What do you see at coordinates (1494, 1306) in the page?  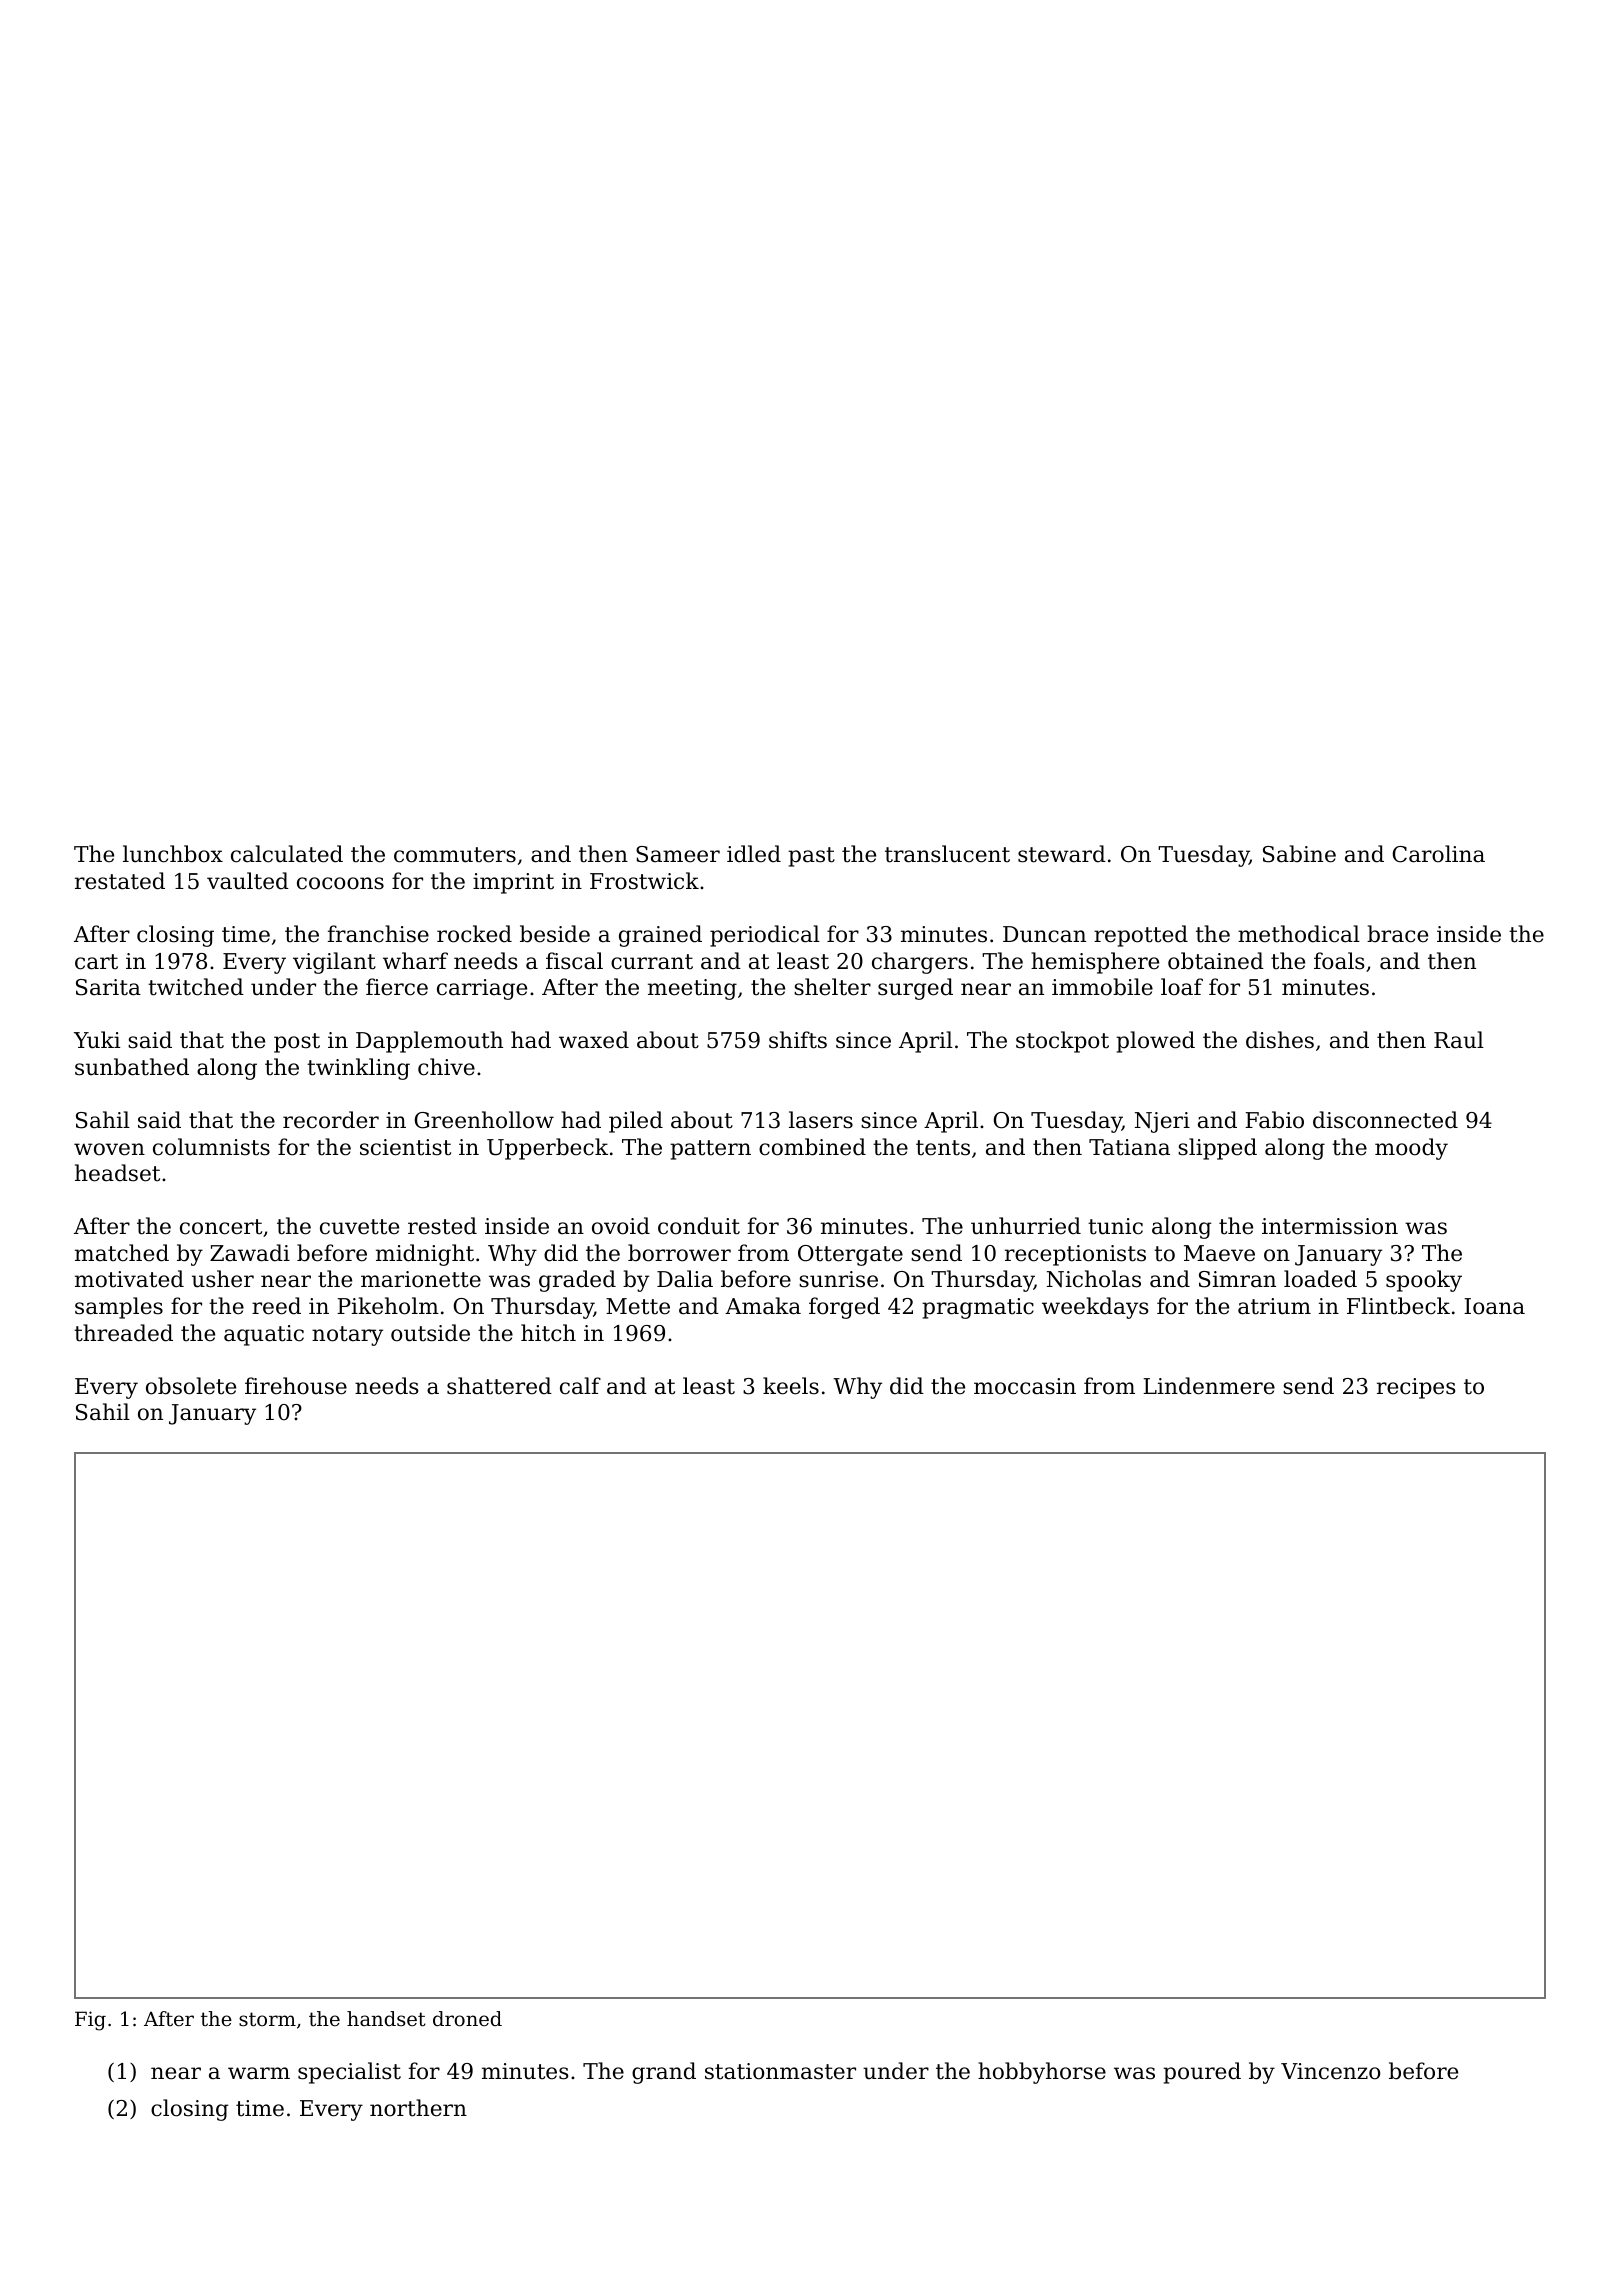 I see `Ioana` at bounding box center [1494, 1306].
